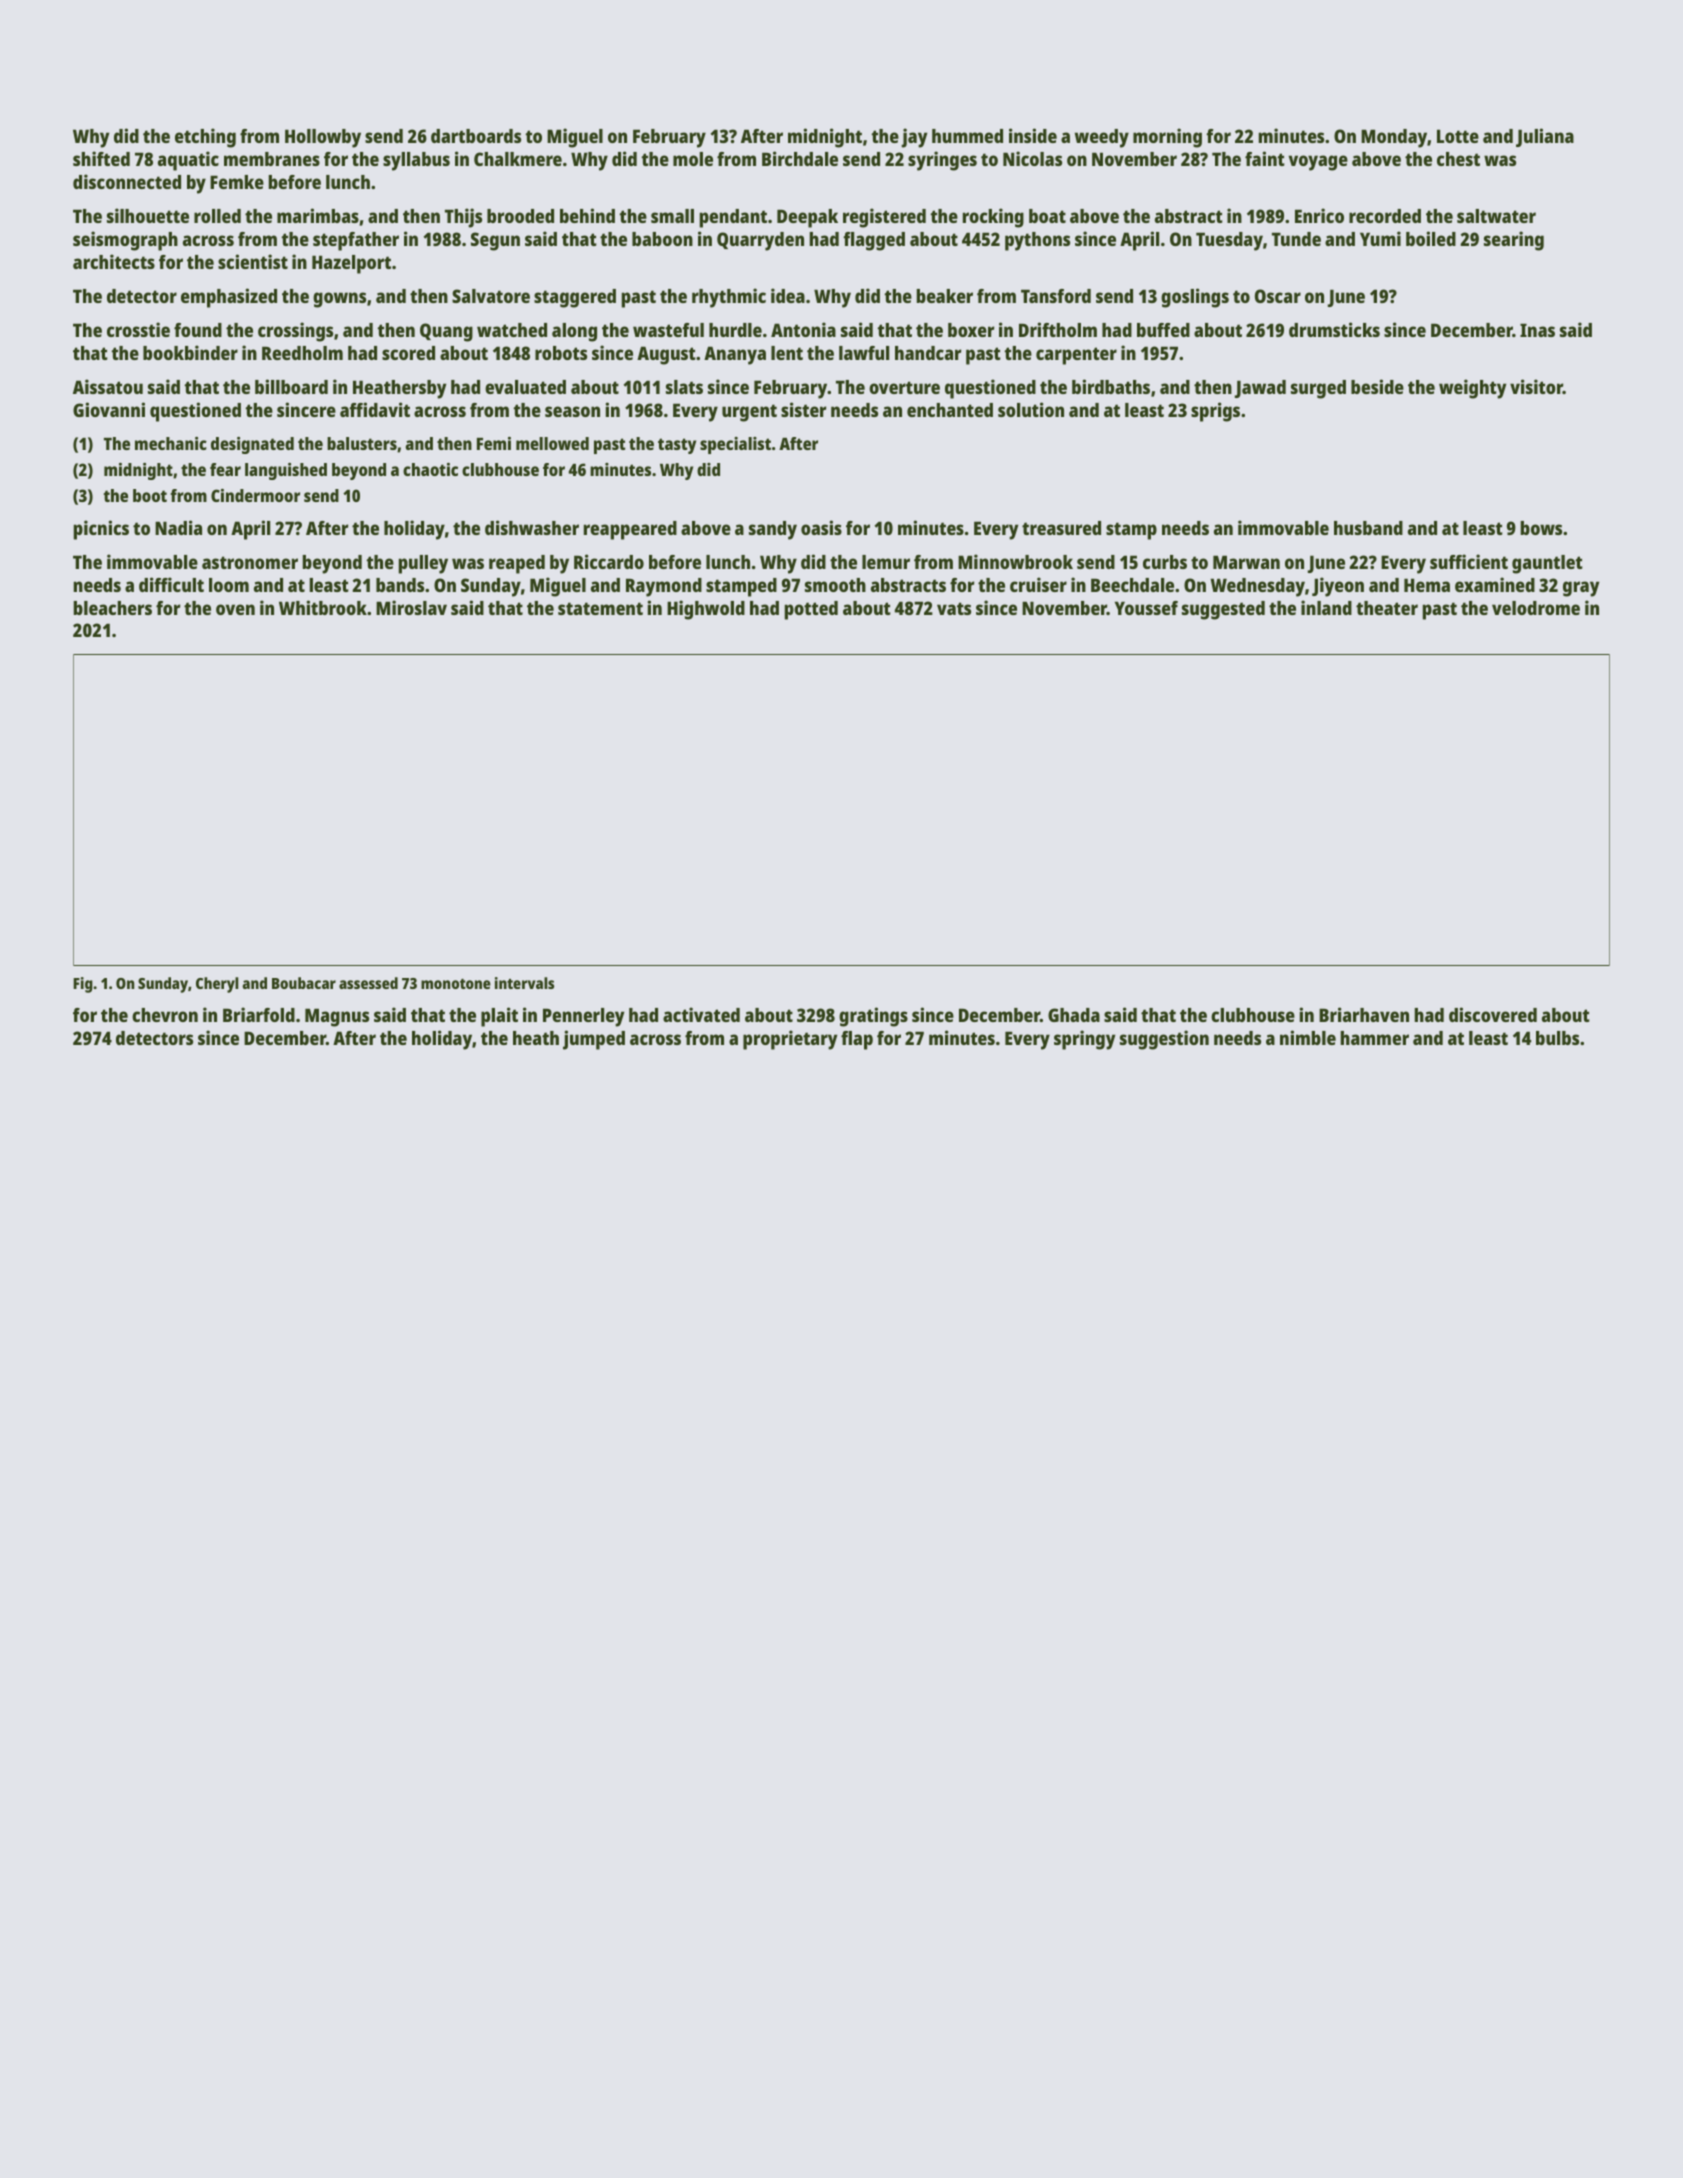 The image size is (1683, 2178). What do you see at coordinates (803, 409) in the screenshot?
I see `sister` at bounding box center [803, 409].
